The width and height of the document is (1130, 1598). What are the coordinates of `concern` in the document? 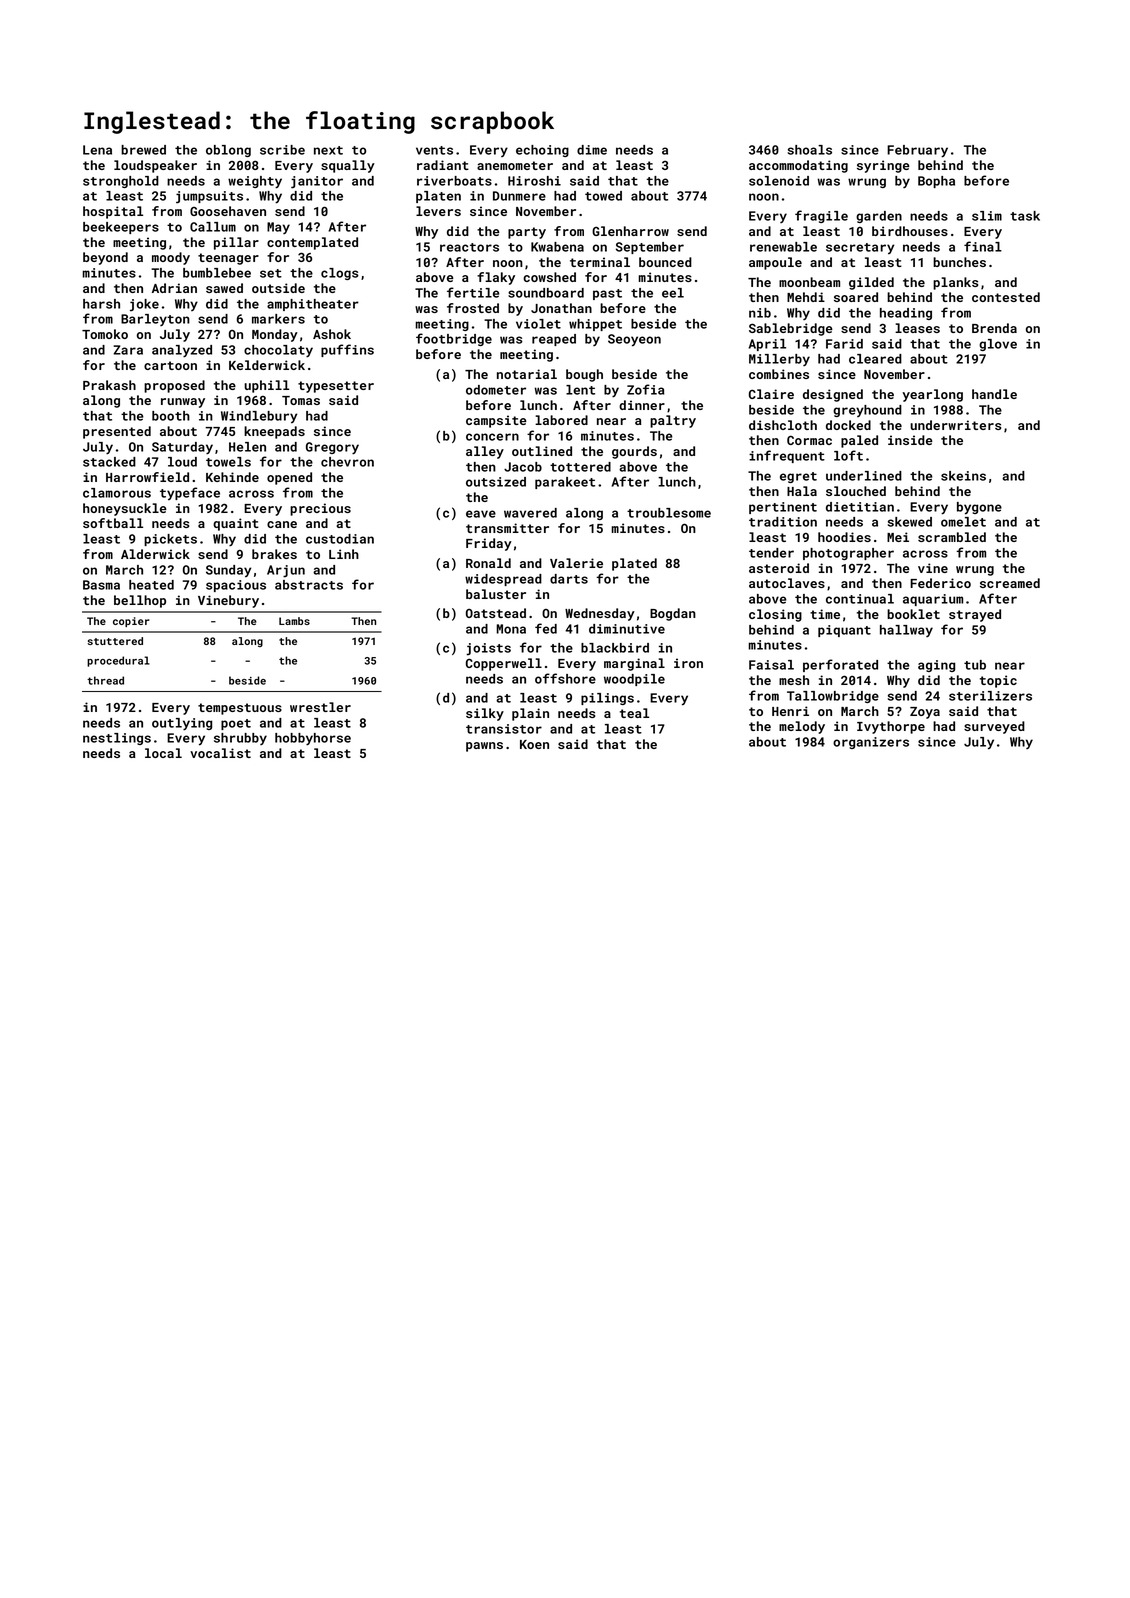 It's located at (492, 437).
